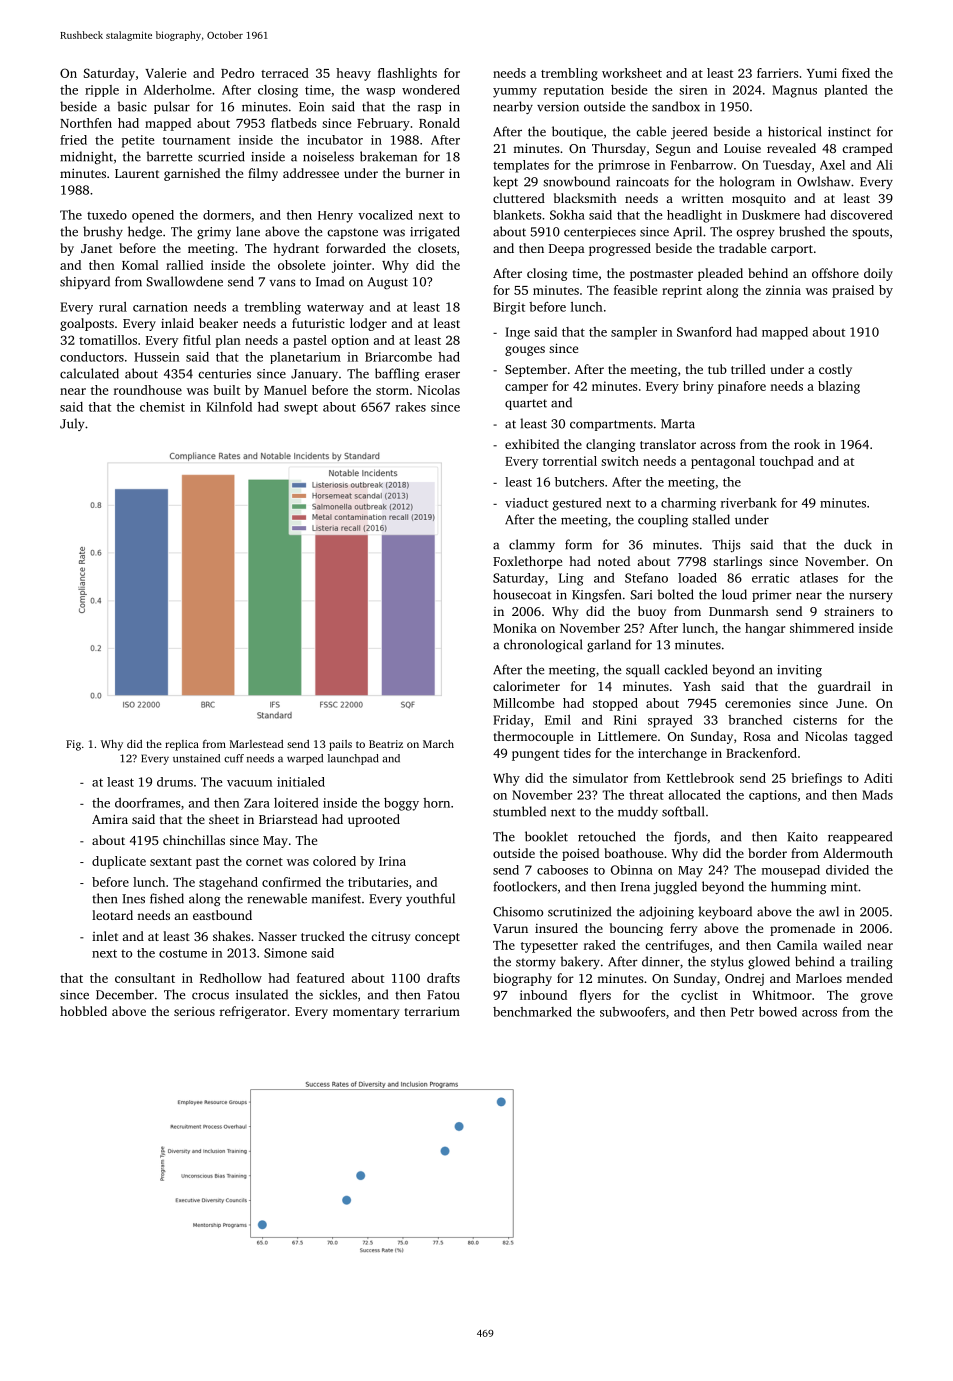 The image size is (953, 1381). What do you see at coordinates (819, 578) in the document?
I see `atlases` at bounding box center [819, 578].
